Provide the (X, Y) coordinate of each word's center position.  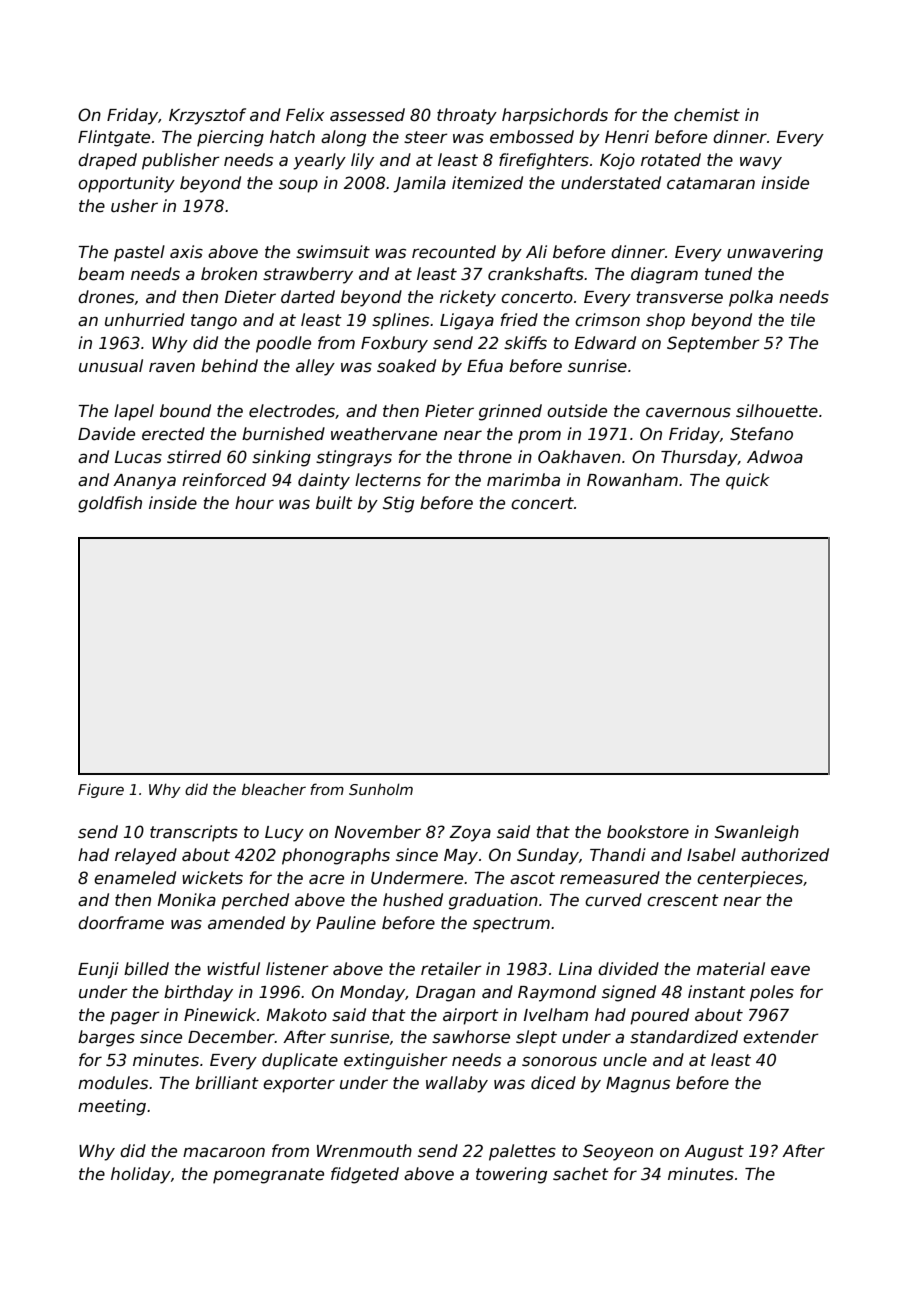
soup (298, 186)
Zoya (470, 834)
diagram (664, 275)
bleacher (274, 789)
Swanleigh (757, 833)
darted (308, 297)
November (378, 832)
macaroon (224, 1152)
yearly (319, 161)
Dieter (250, 297)
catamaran (711, 183)
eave (790, 970)
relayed (146, 856)
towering (511, 1175)
